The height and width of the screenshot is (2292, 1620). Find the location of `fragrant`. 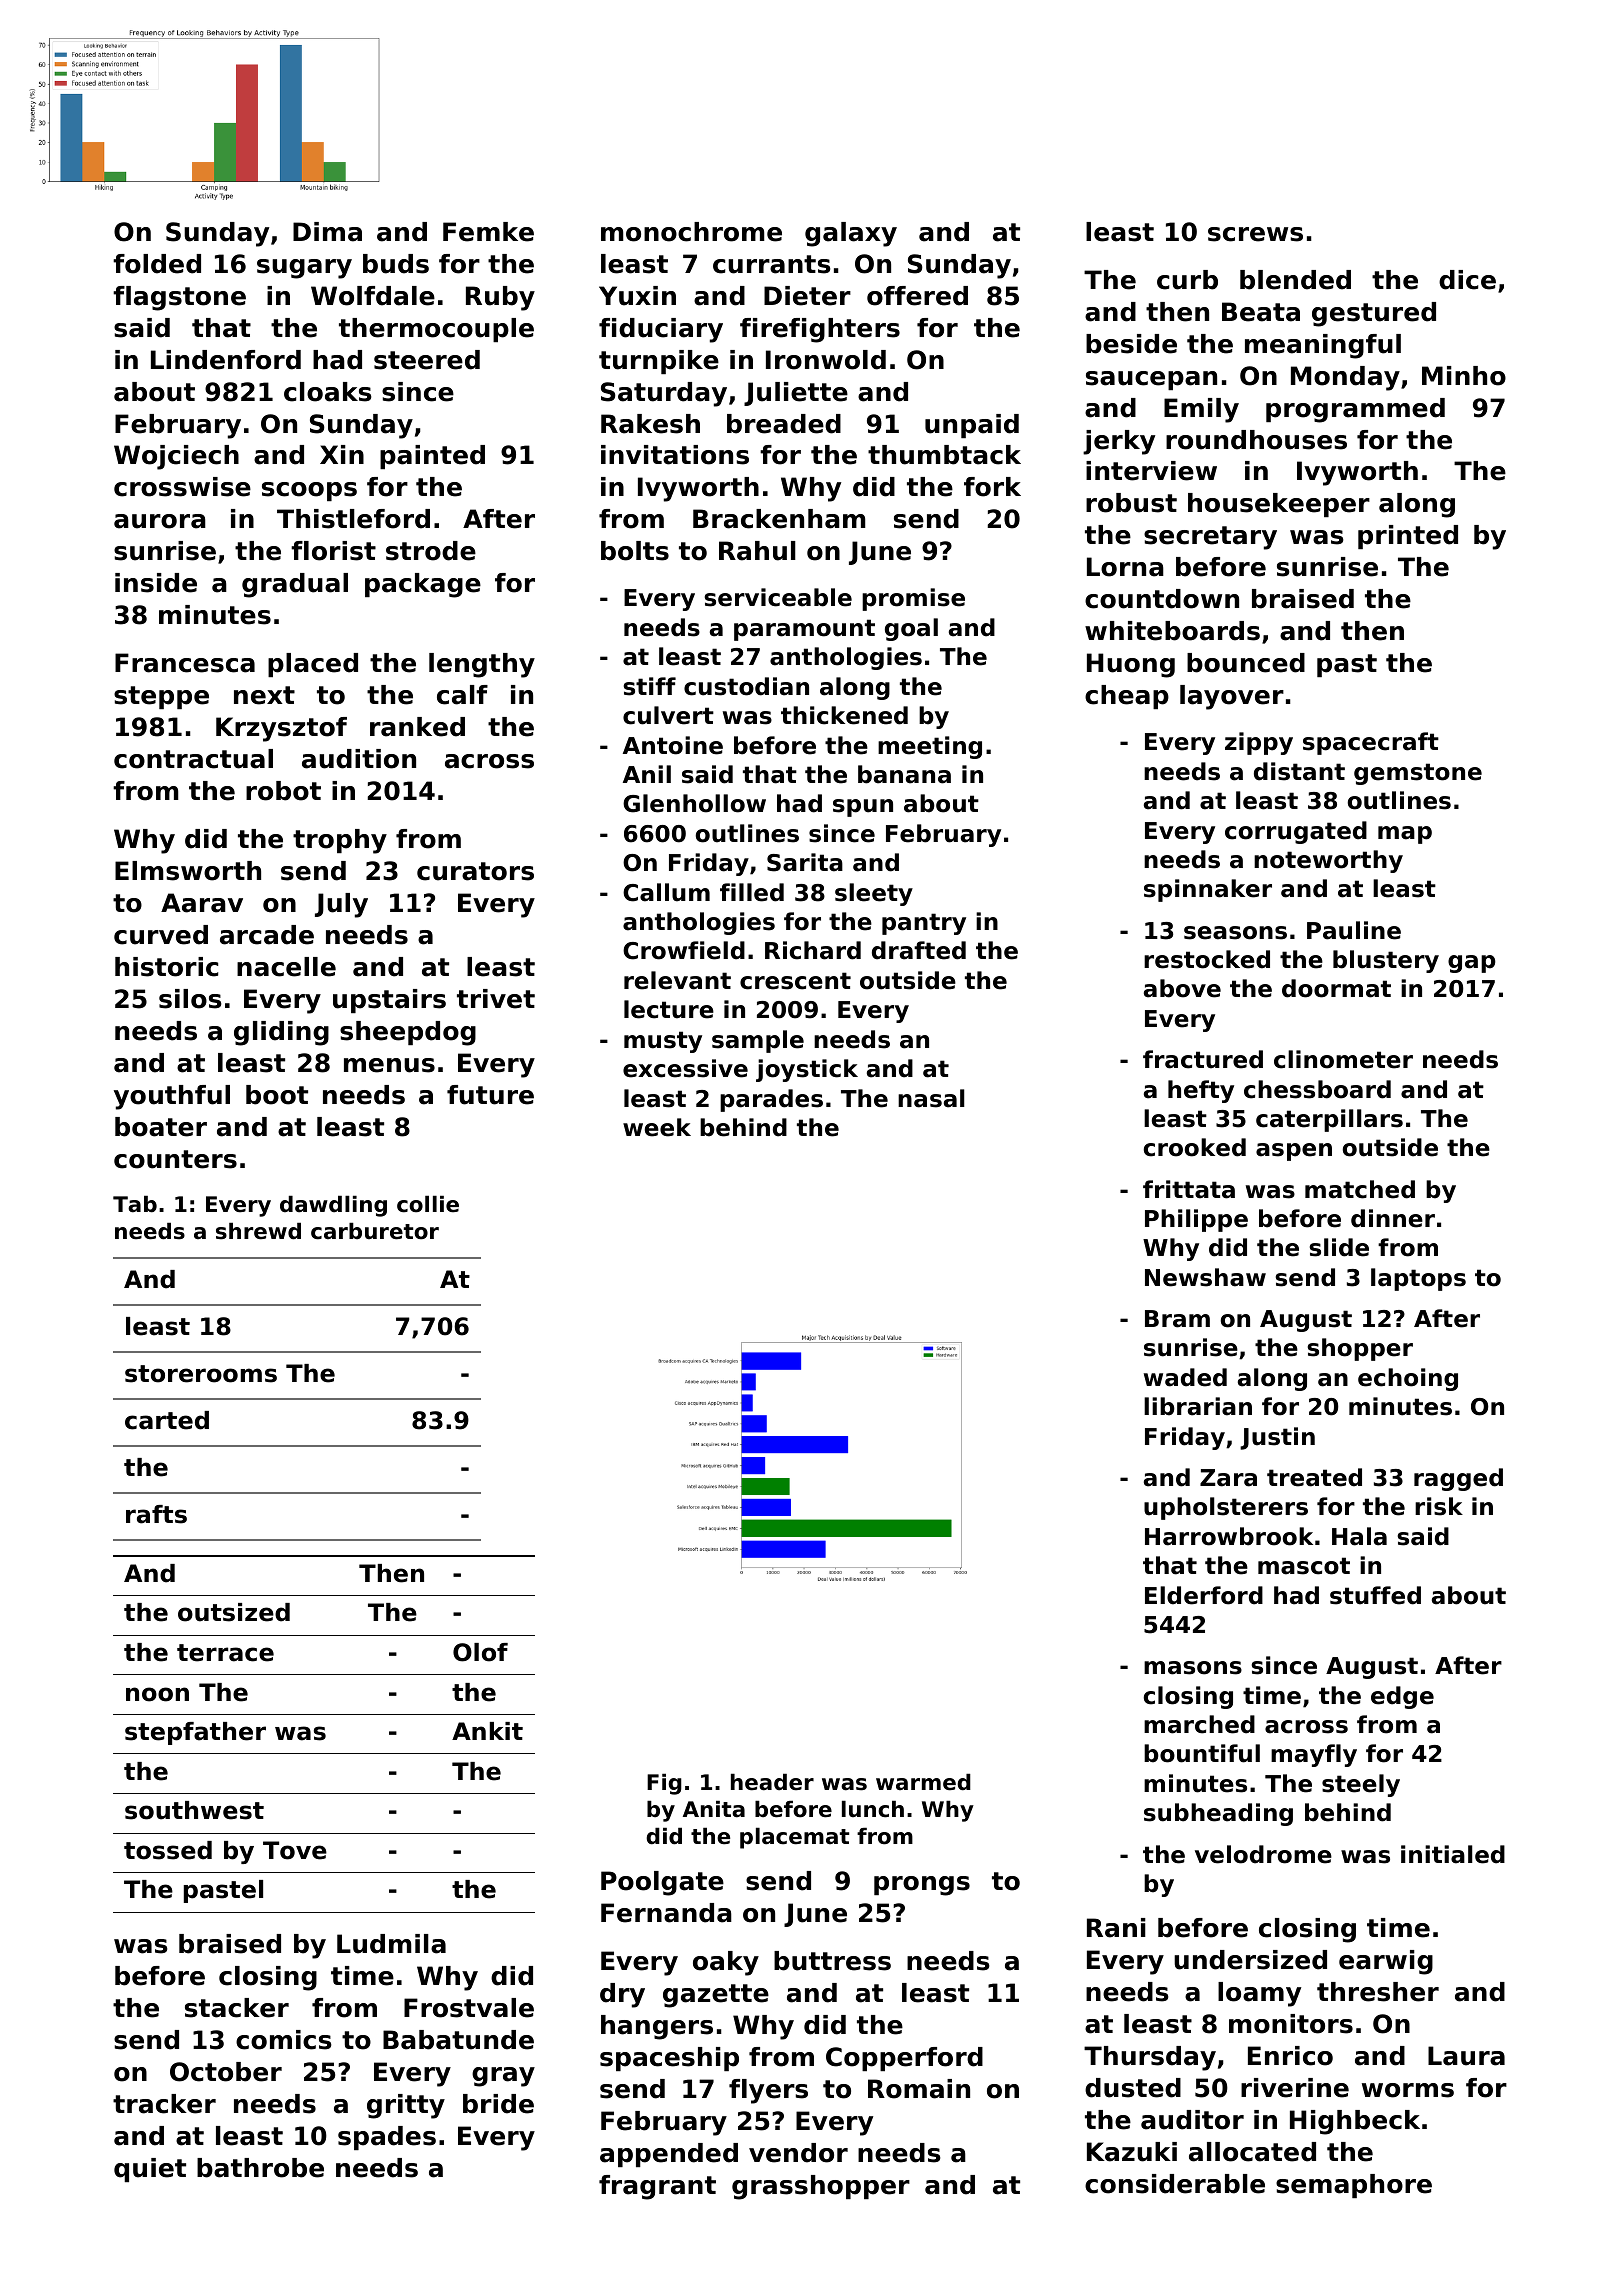

fragrant is located at coordinates (657, 2187).
